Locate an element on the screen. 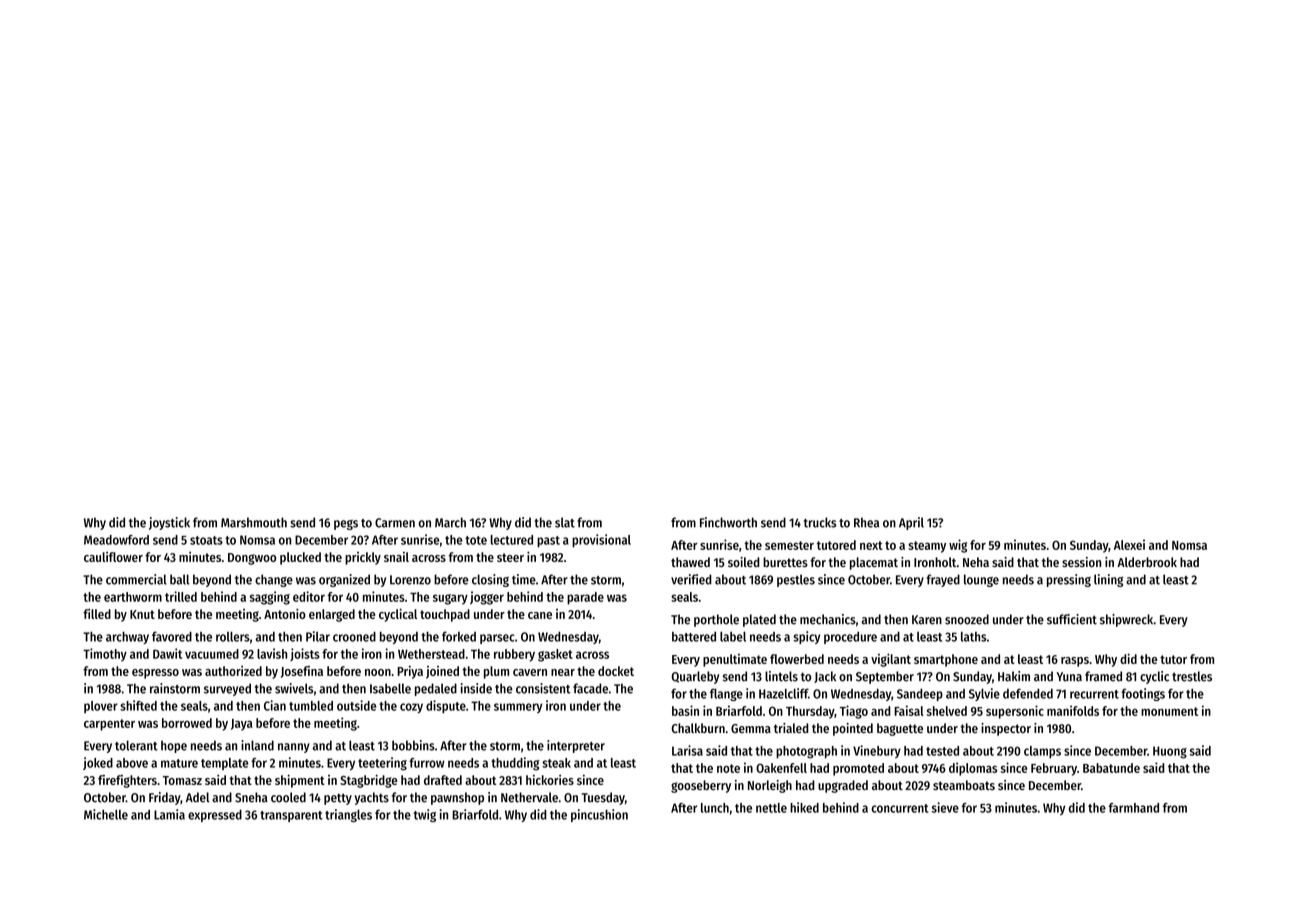 The image size is (1308, 924). farmhand is located at coordinates (1133, 808).
